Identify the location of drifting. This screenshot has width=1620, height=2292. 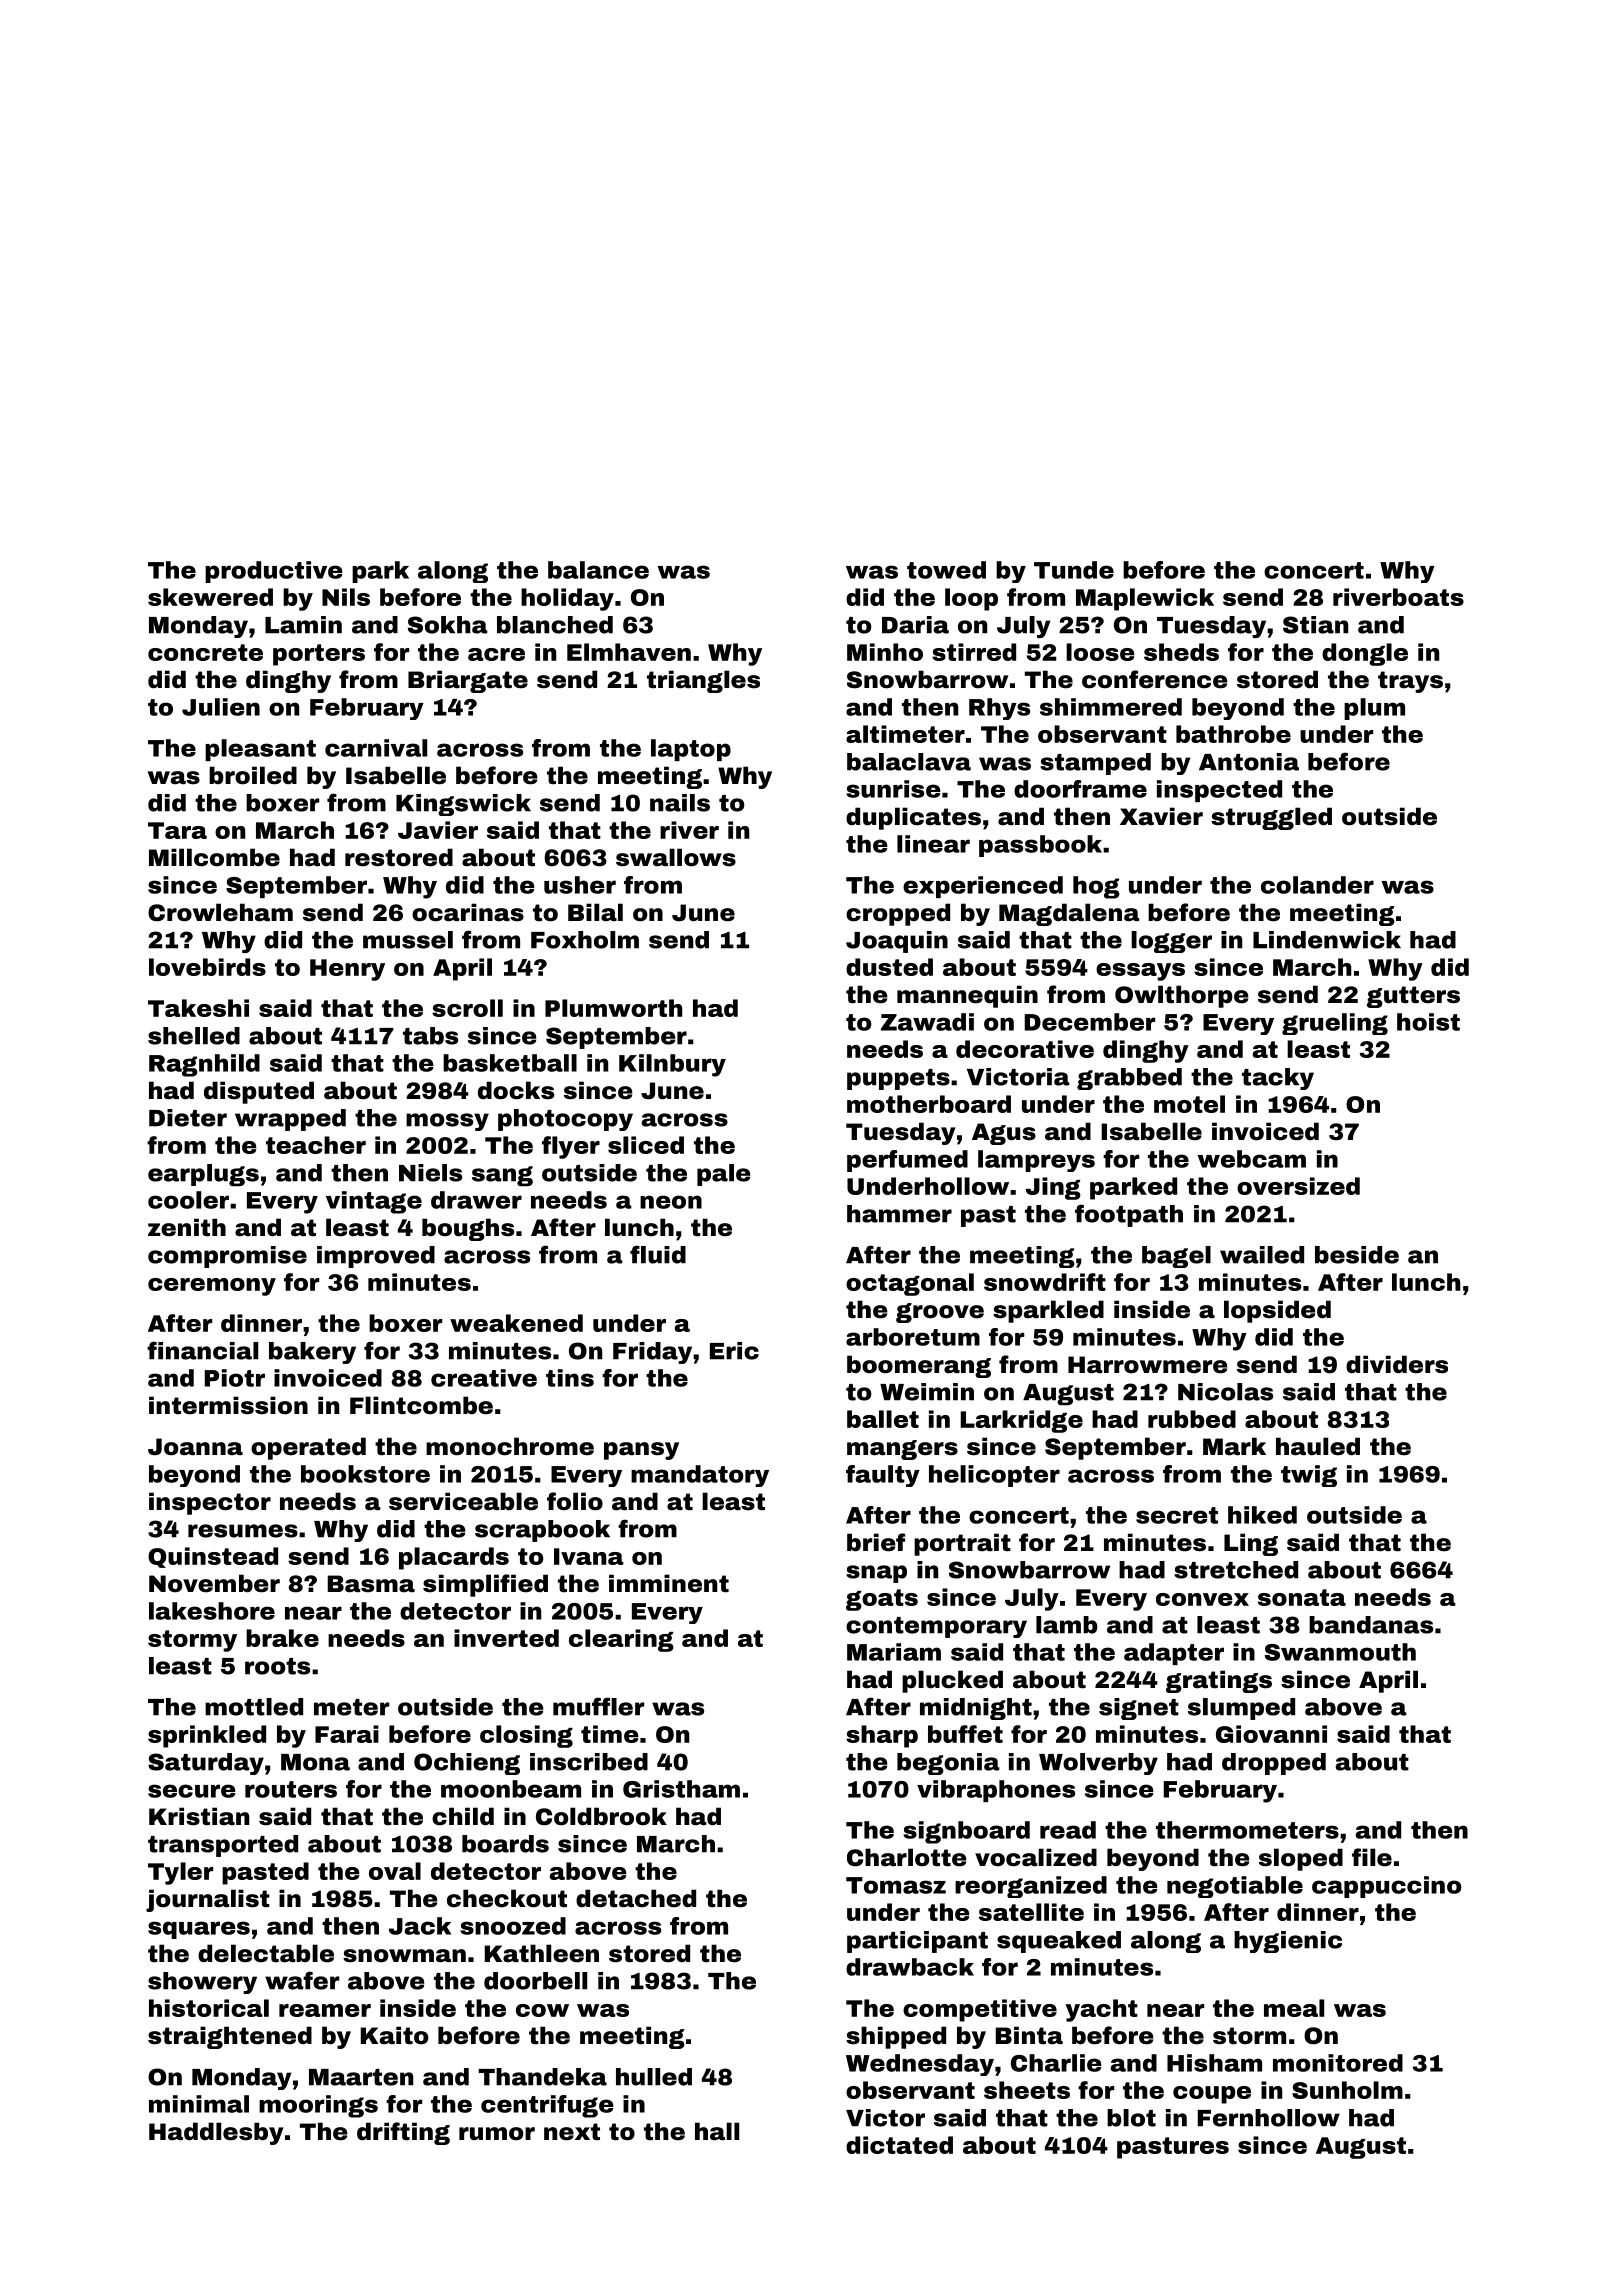
(403, 2133).
